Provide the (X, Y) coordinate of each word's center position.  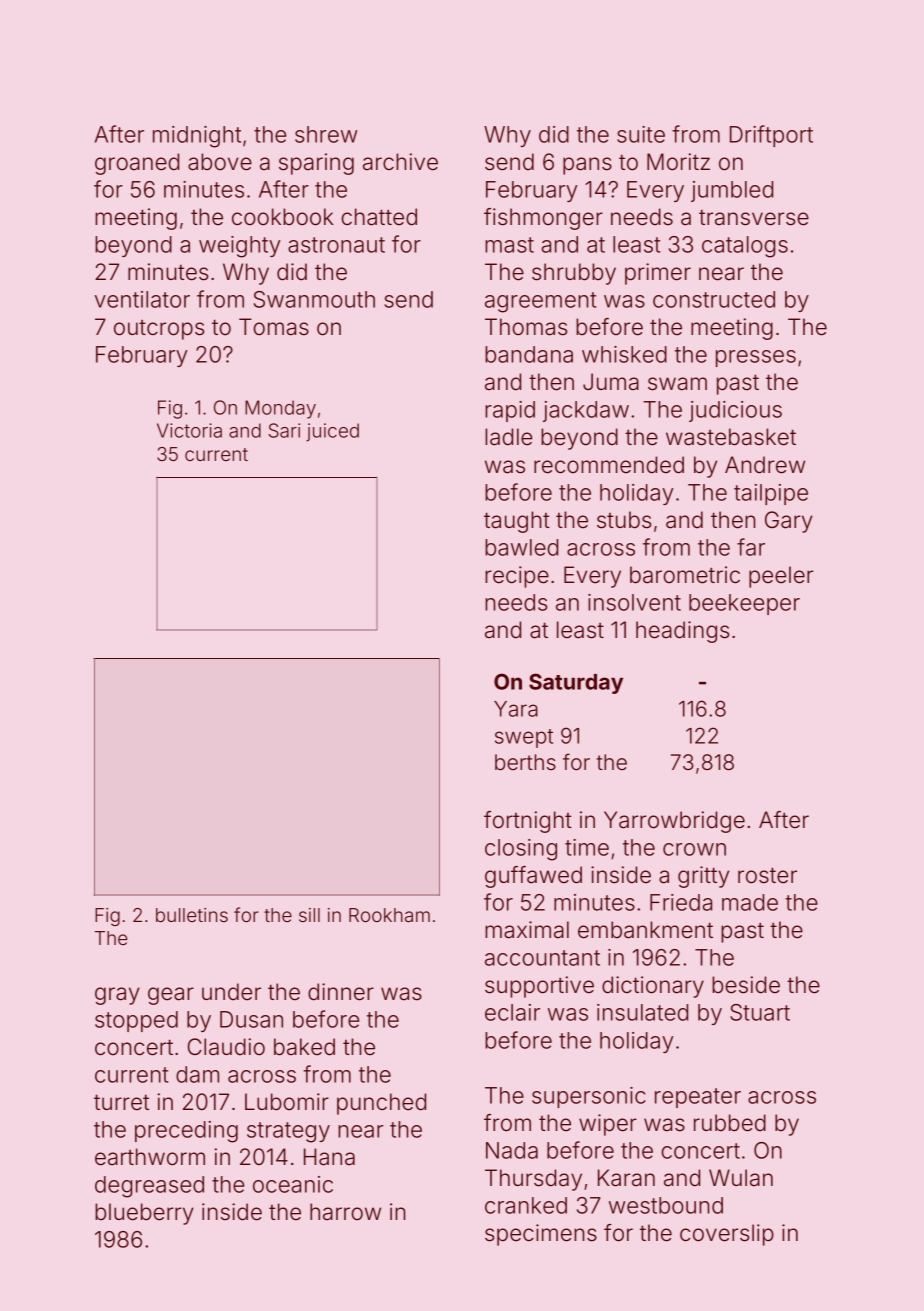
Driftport (771, 136)
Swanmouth (314, 299)
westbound (666, 1205)
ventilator (142, 299)
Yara (516, 709)
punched (381, 1104)
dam (197, 1074)
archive (400, 162)
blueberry (144, 1214)
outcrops (159, 330)
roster (767, 875)
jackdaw (586, 411)
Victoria (189, 430)
